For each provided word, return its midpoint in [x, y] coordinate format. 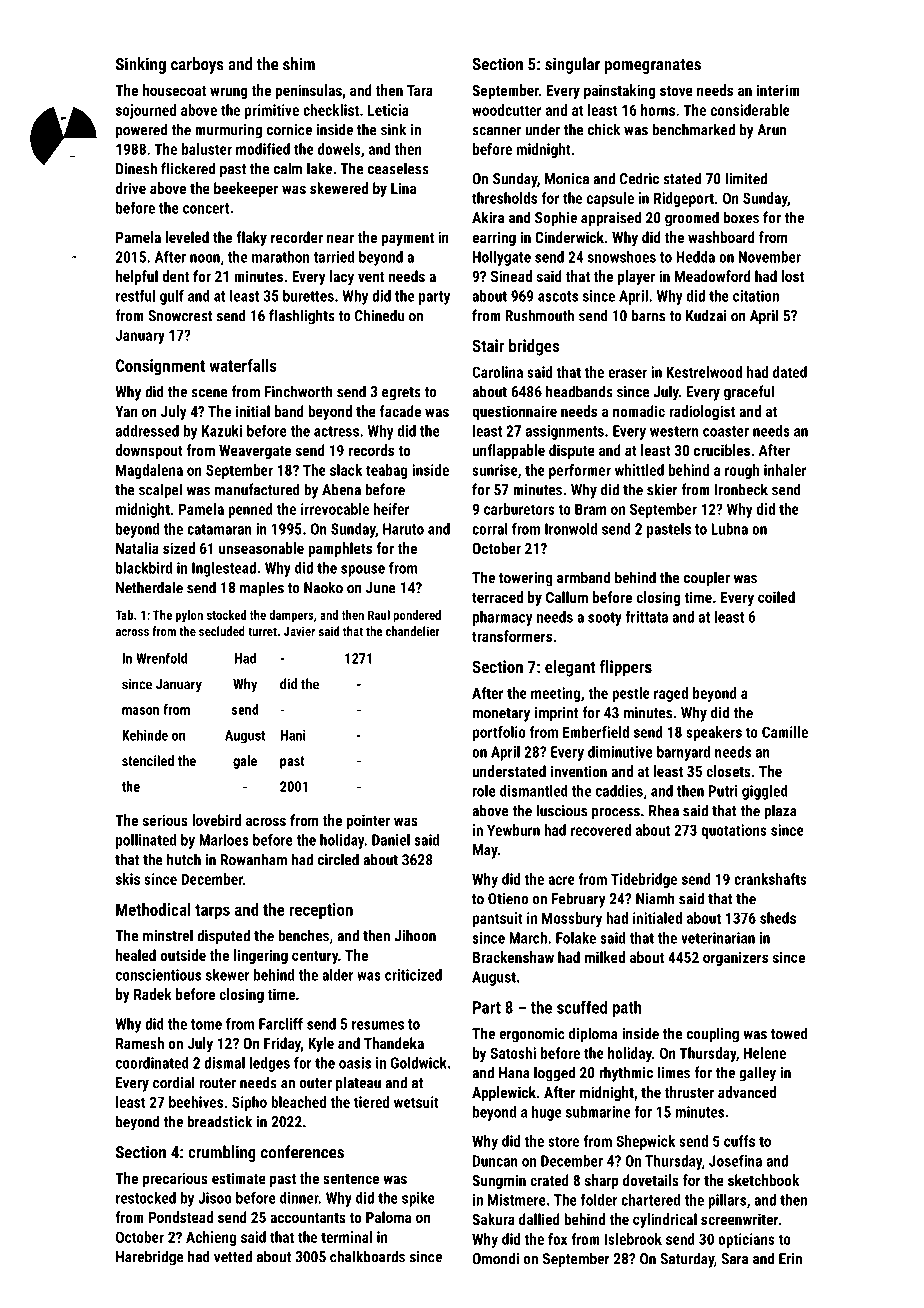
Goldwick [419, 1063]
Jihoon [415, 935]
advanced [747, 1092]
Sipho [249, 1103]
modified [263, 149]
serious [165, 820]
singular [572, 65]
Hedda [695, 257]
